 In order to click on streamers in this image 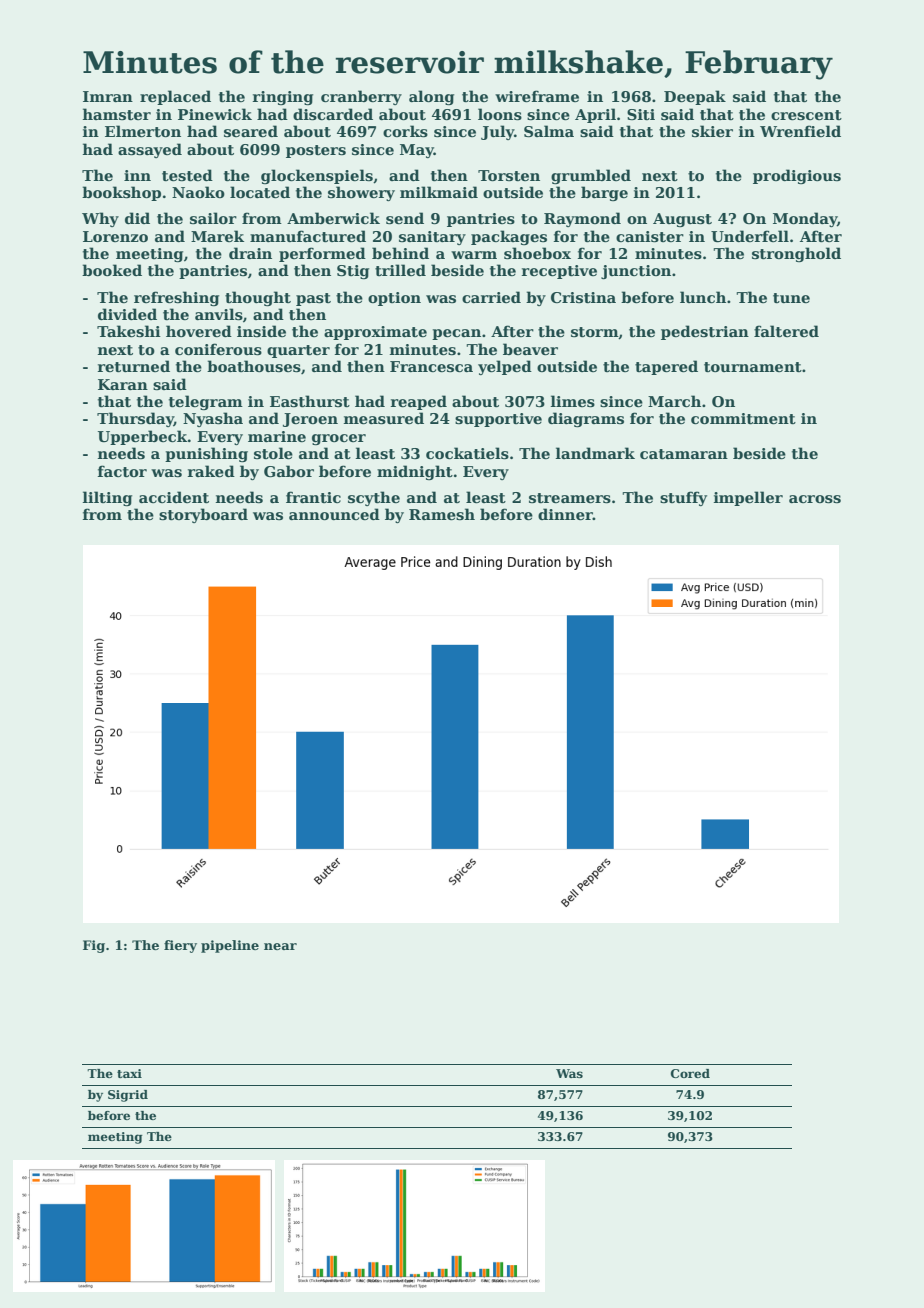, I will do `click(570, 498)`.
